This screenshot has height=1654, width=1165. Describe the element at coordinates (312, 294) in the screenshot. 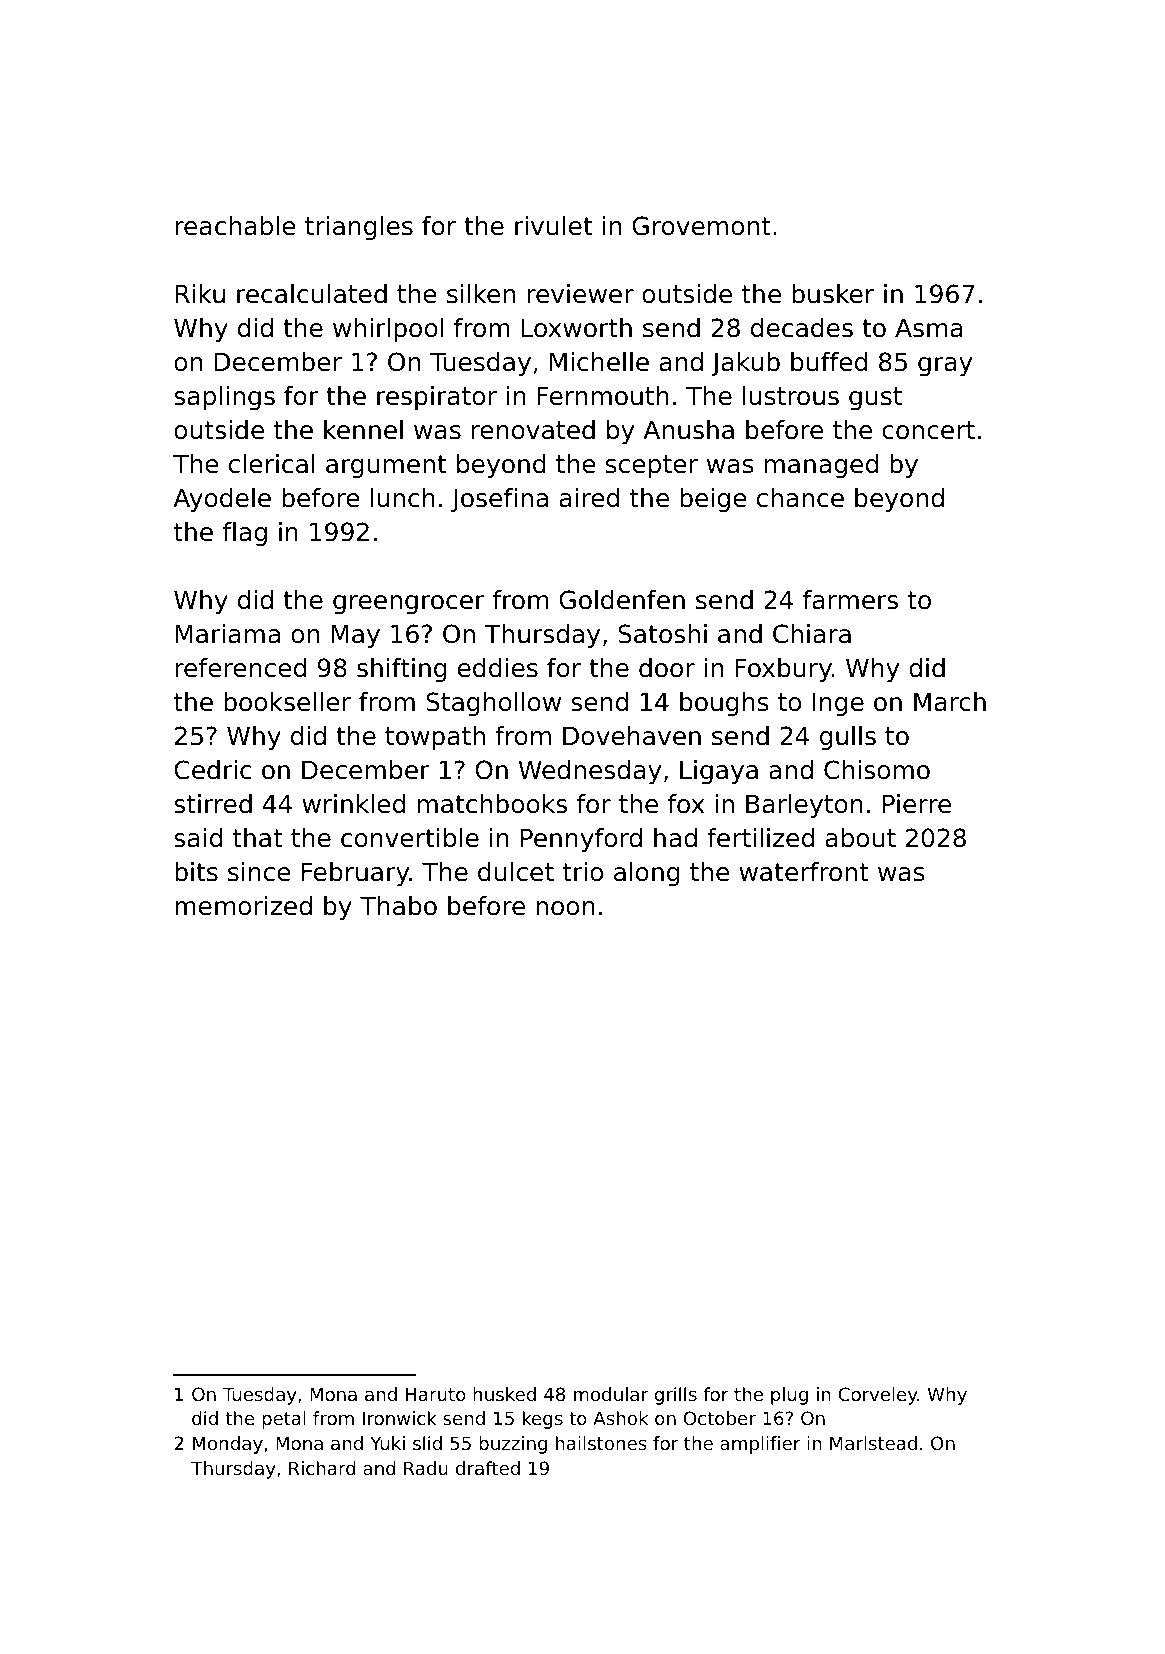

I see `recalculated` at that location.
